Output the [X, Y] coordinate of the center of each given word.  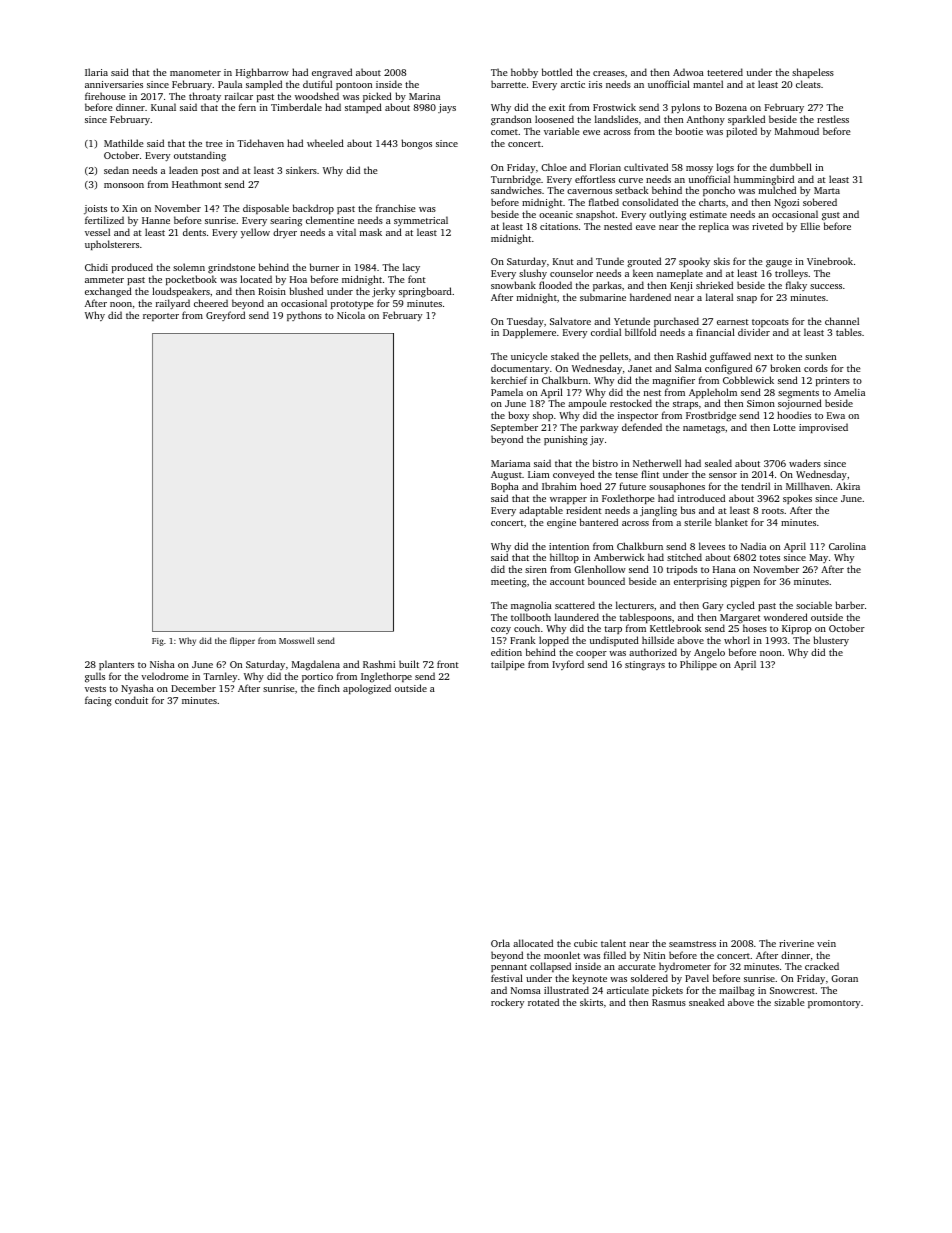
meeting [509, 583]
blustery [831, 641]
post [210, 172]
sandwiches [516, 190]
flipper [242, 641]
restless [833, 119]
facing [98, 701]
